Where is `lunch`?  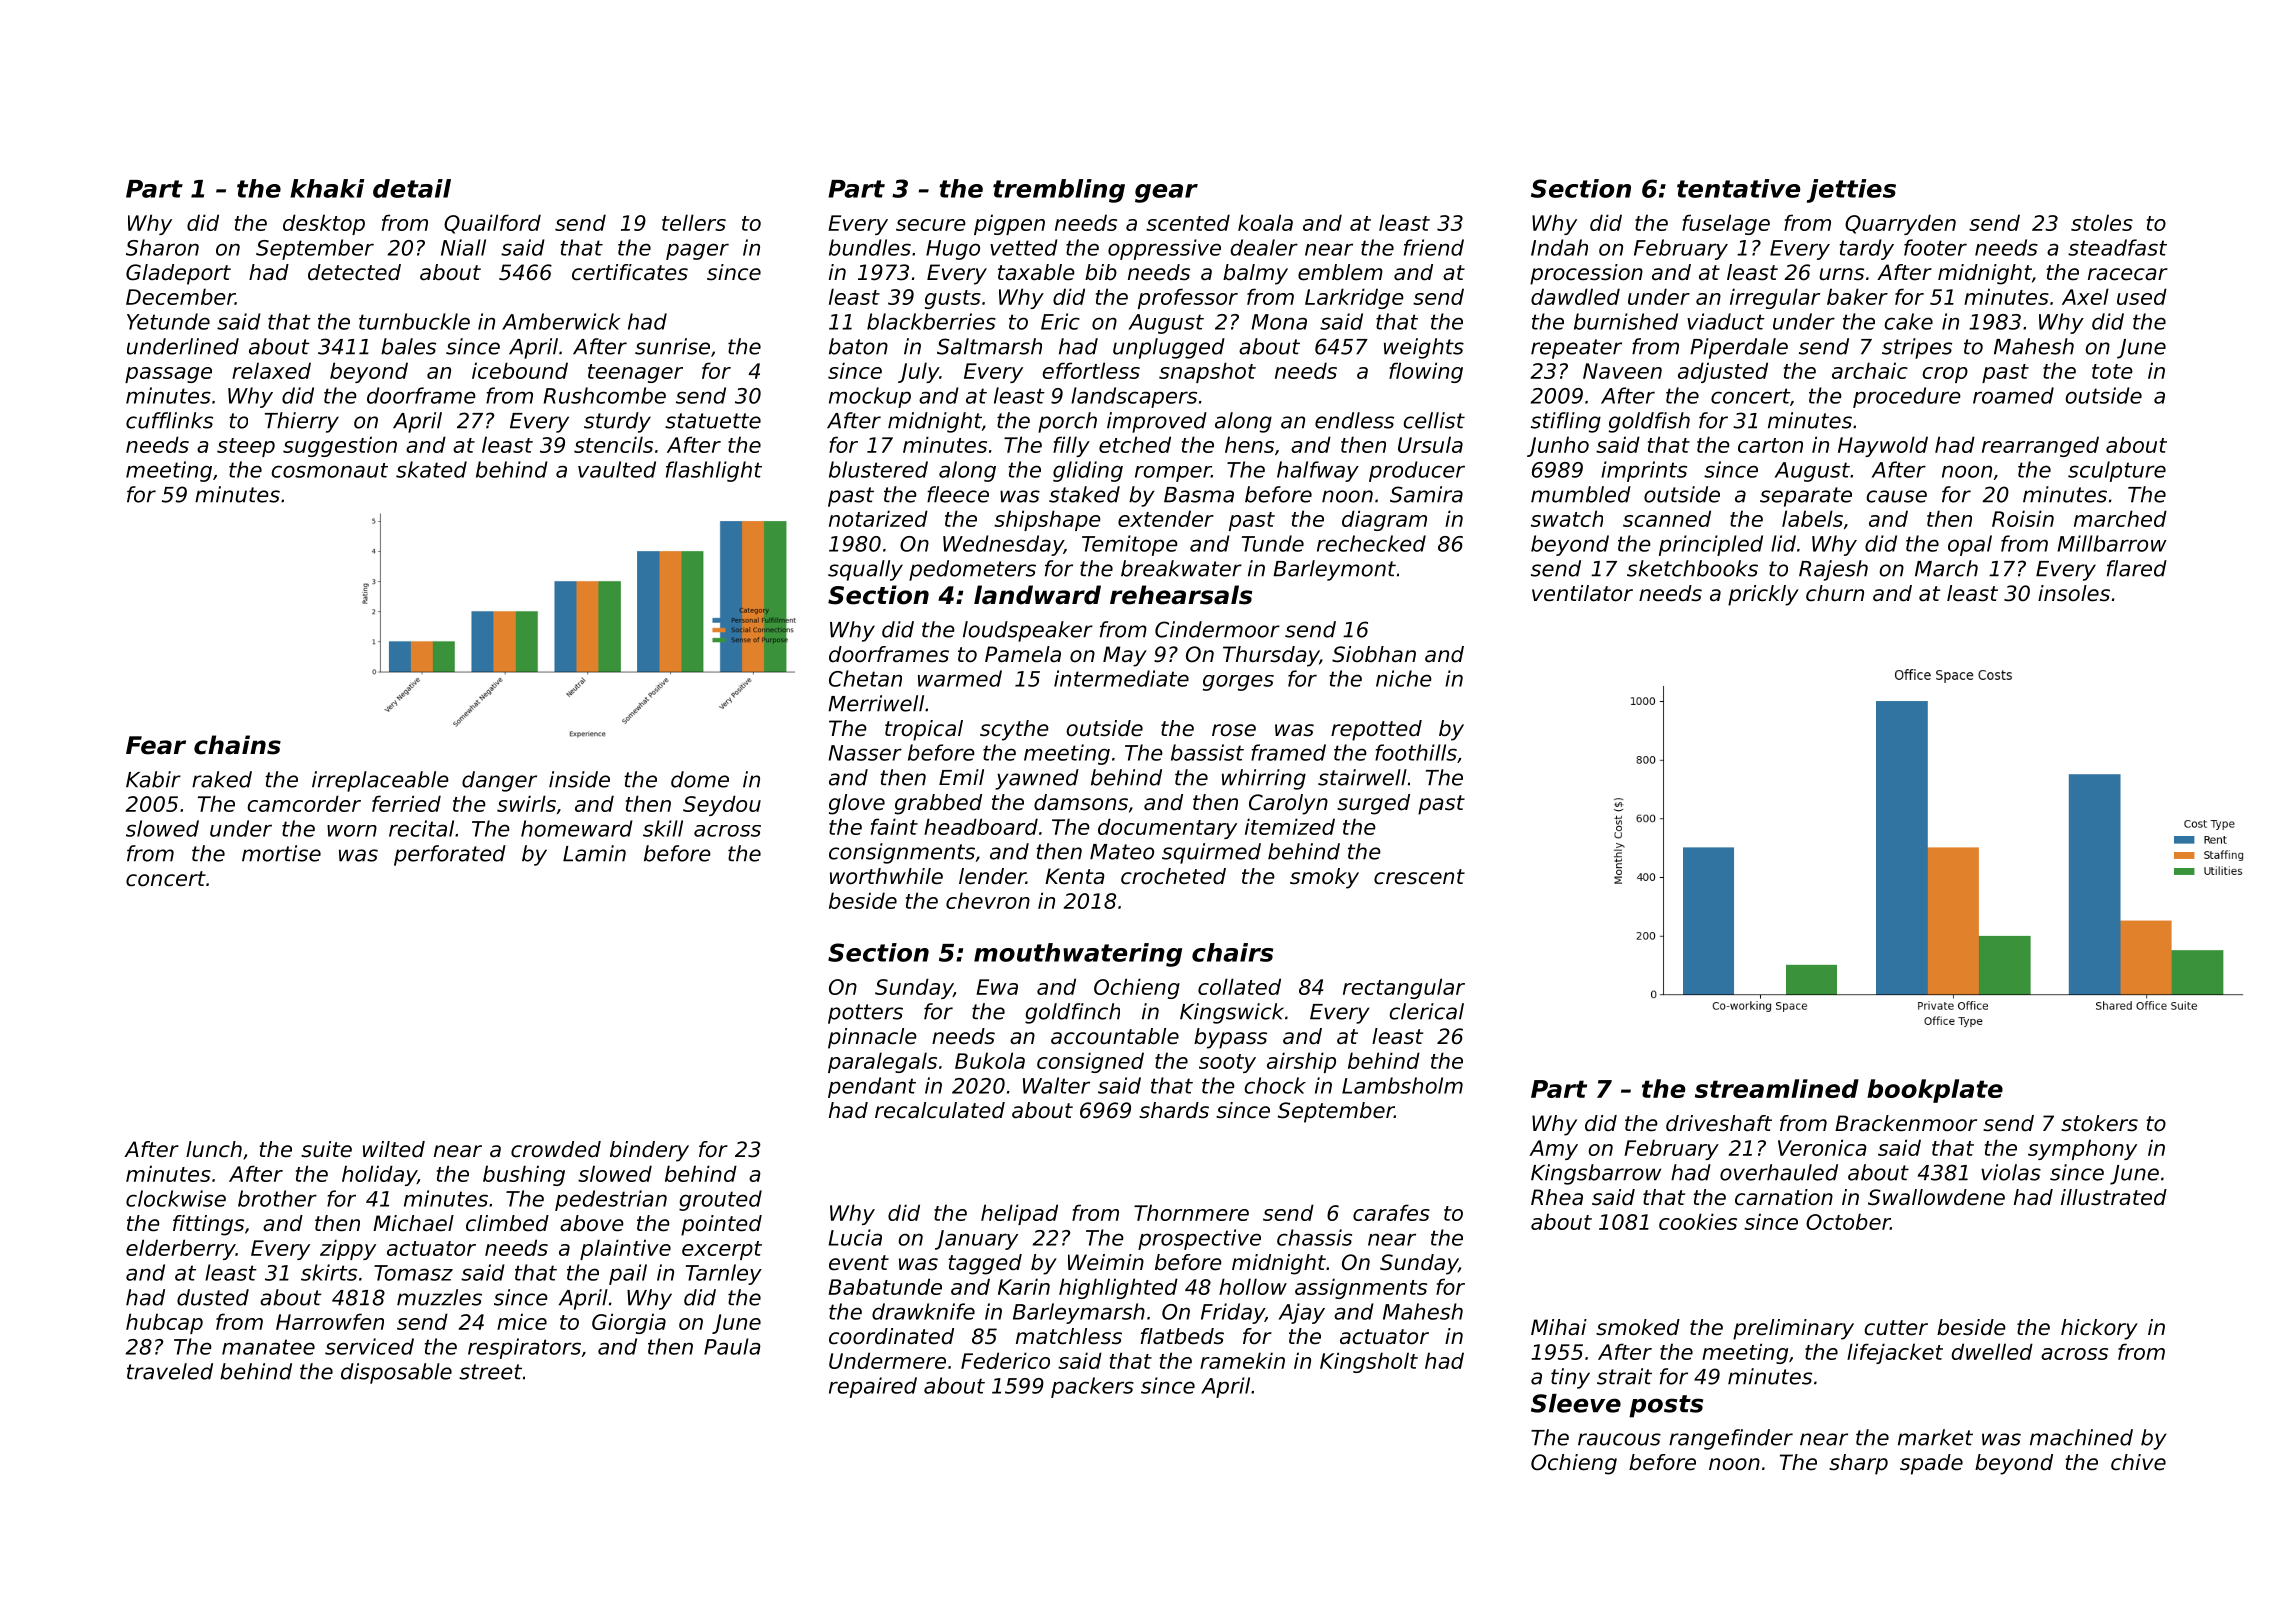
lunch is located at coordinates (214, 1149).
